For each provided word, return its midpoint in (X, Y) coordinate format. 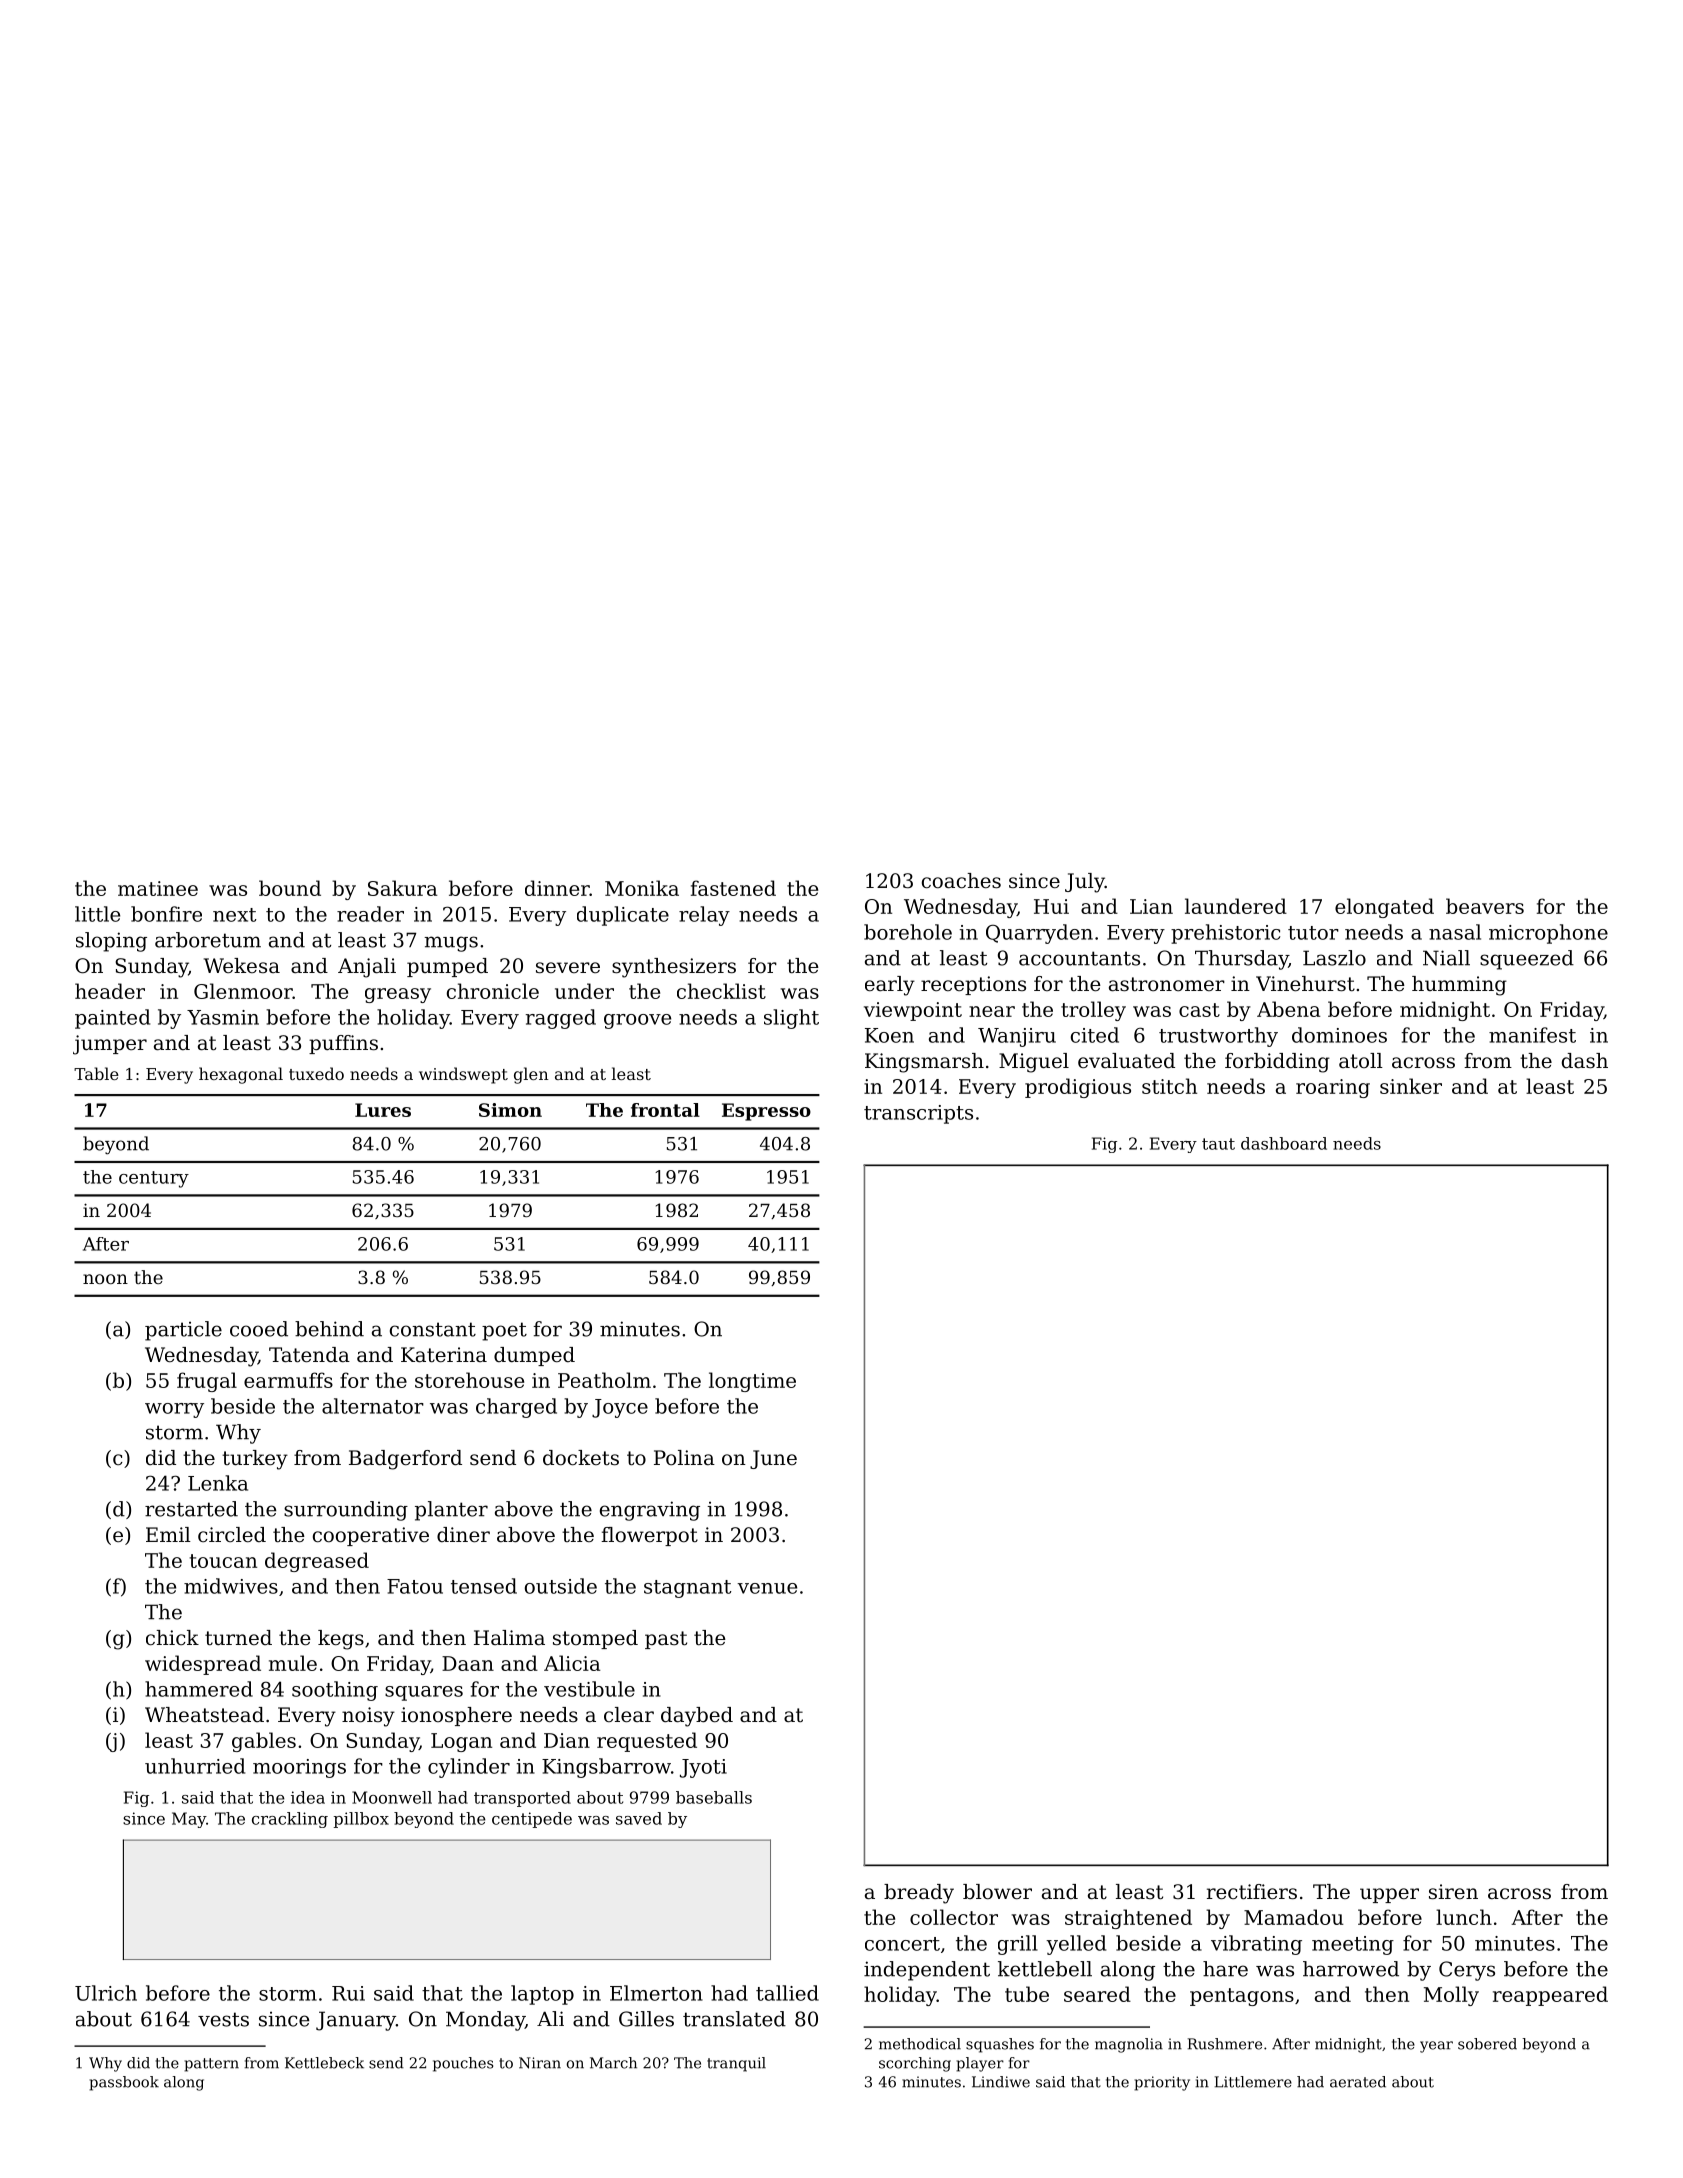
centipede (532, 1820)
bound (290, 888)
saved (639, 1818)
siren (1453, 1892)
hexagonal (241, 1075)
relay (704, 916)
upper (1389, 1895)
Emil (168, 1534)
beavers (1485, 906)
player (980, 2064)
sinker (1411, 1086)
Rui (348, 1993)
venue (767, 1588)
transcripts (918, 1114)
